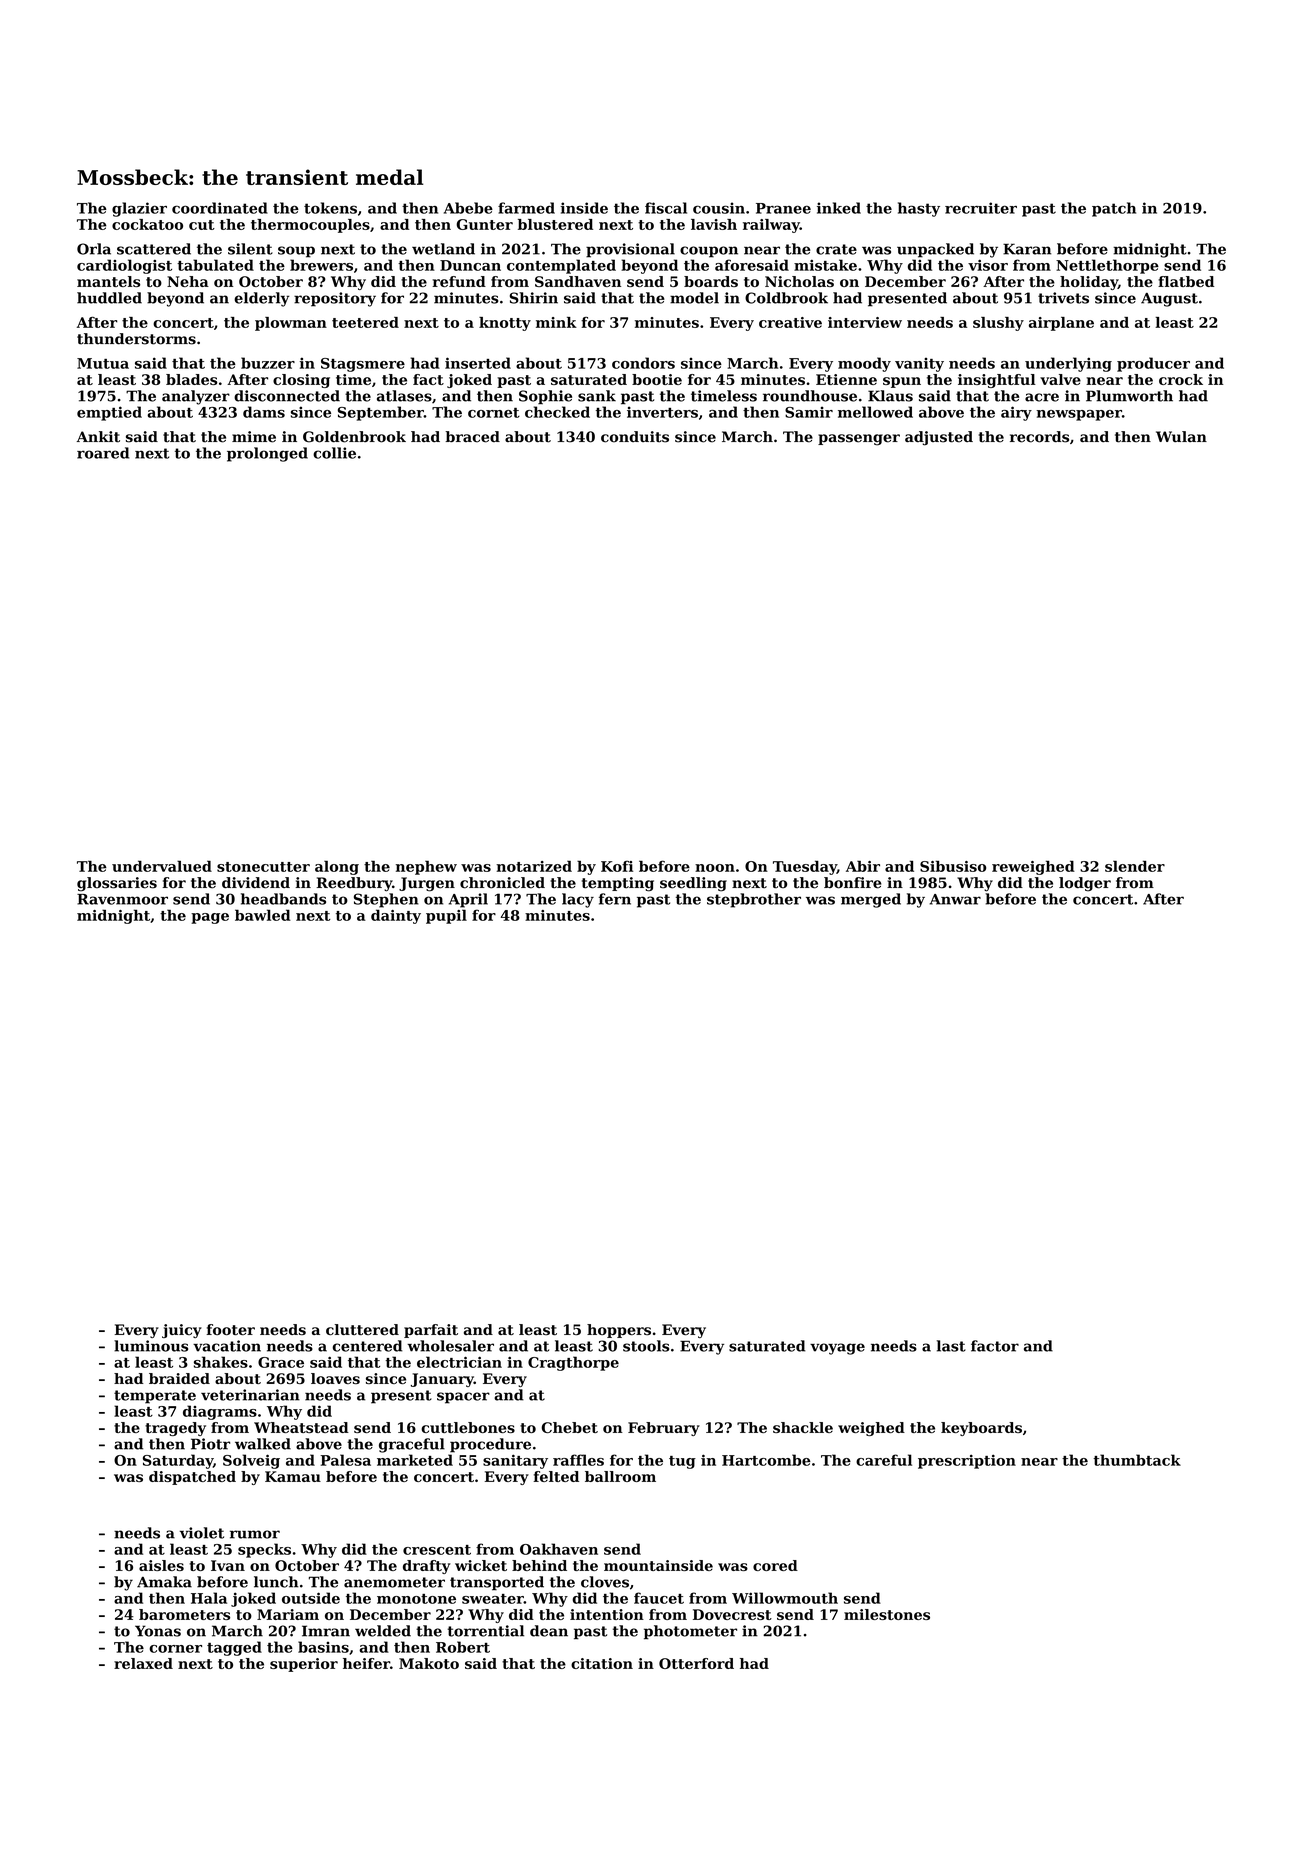  What do you see at coordinates (837, 1349) in the image?
I see `voyage` at bounding box center [837, 1349].
